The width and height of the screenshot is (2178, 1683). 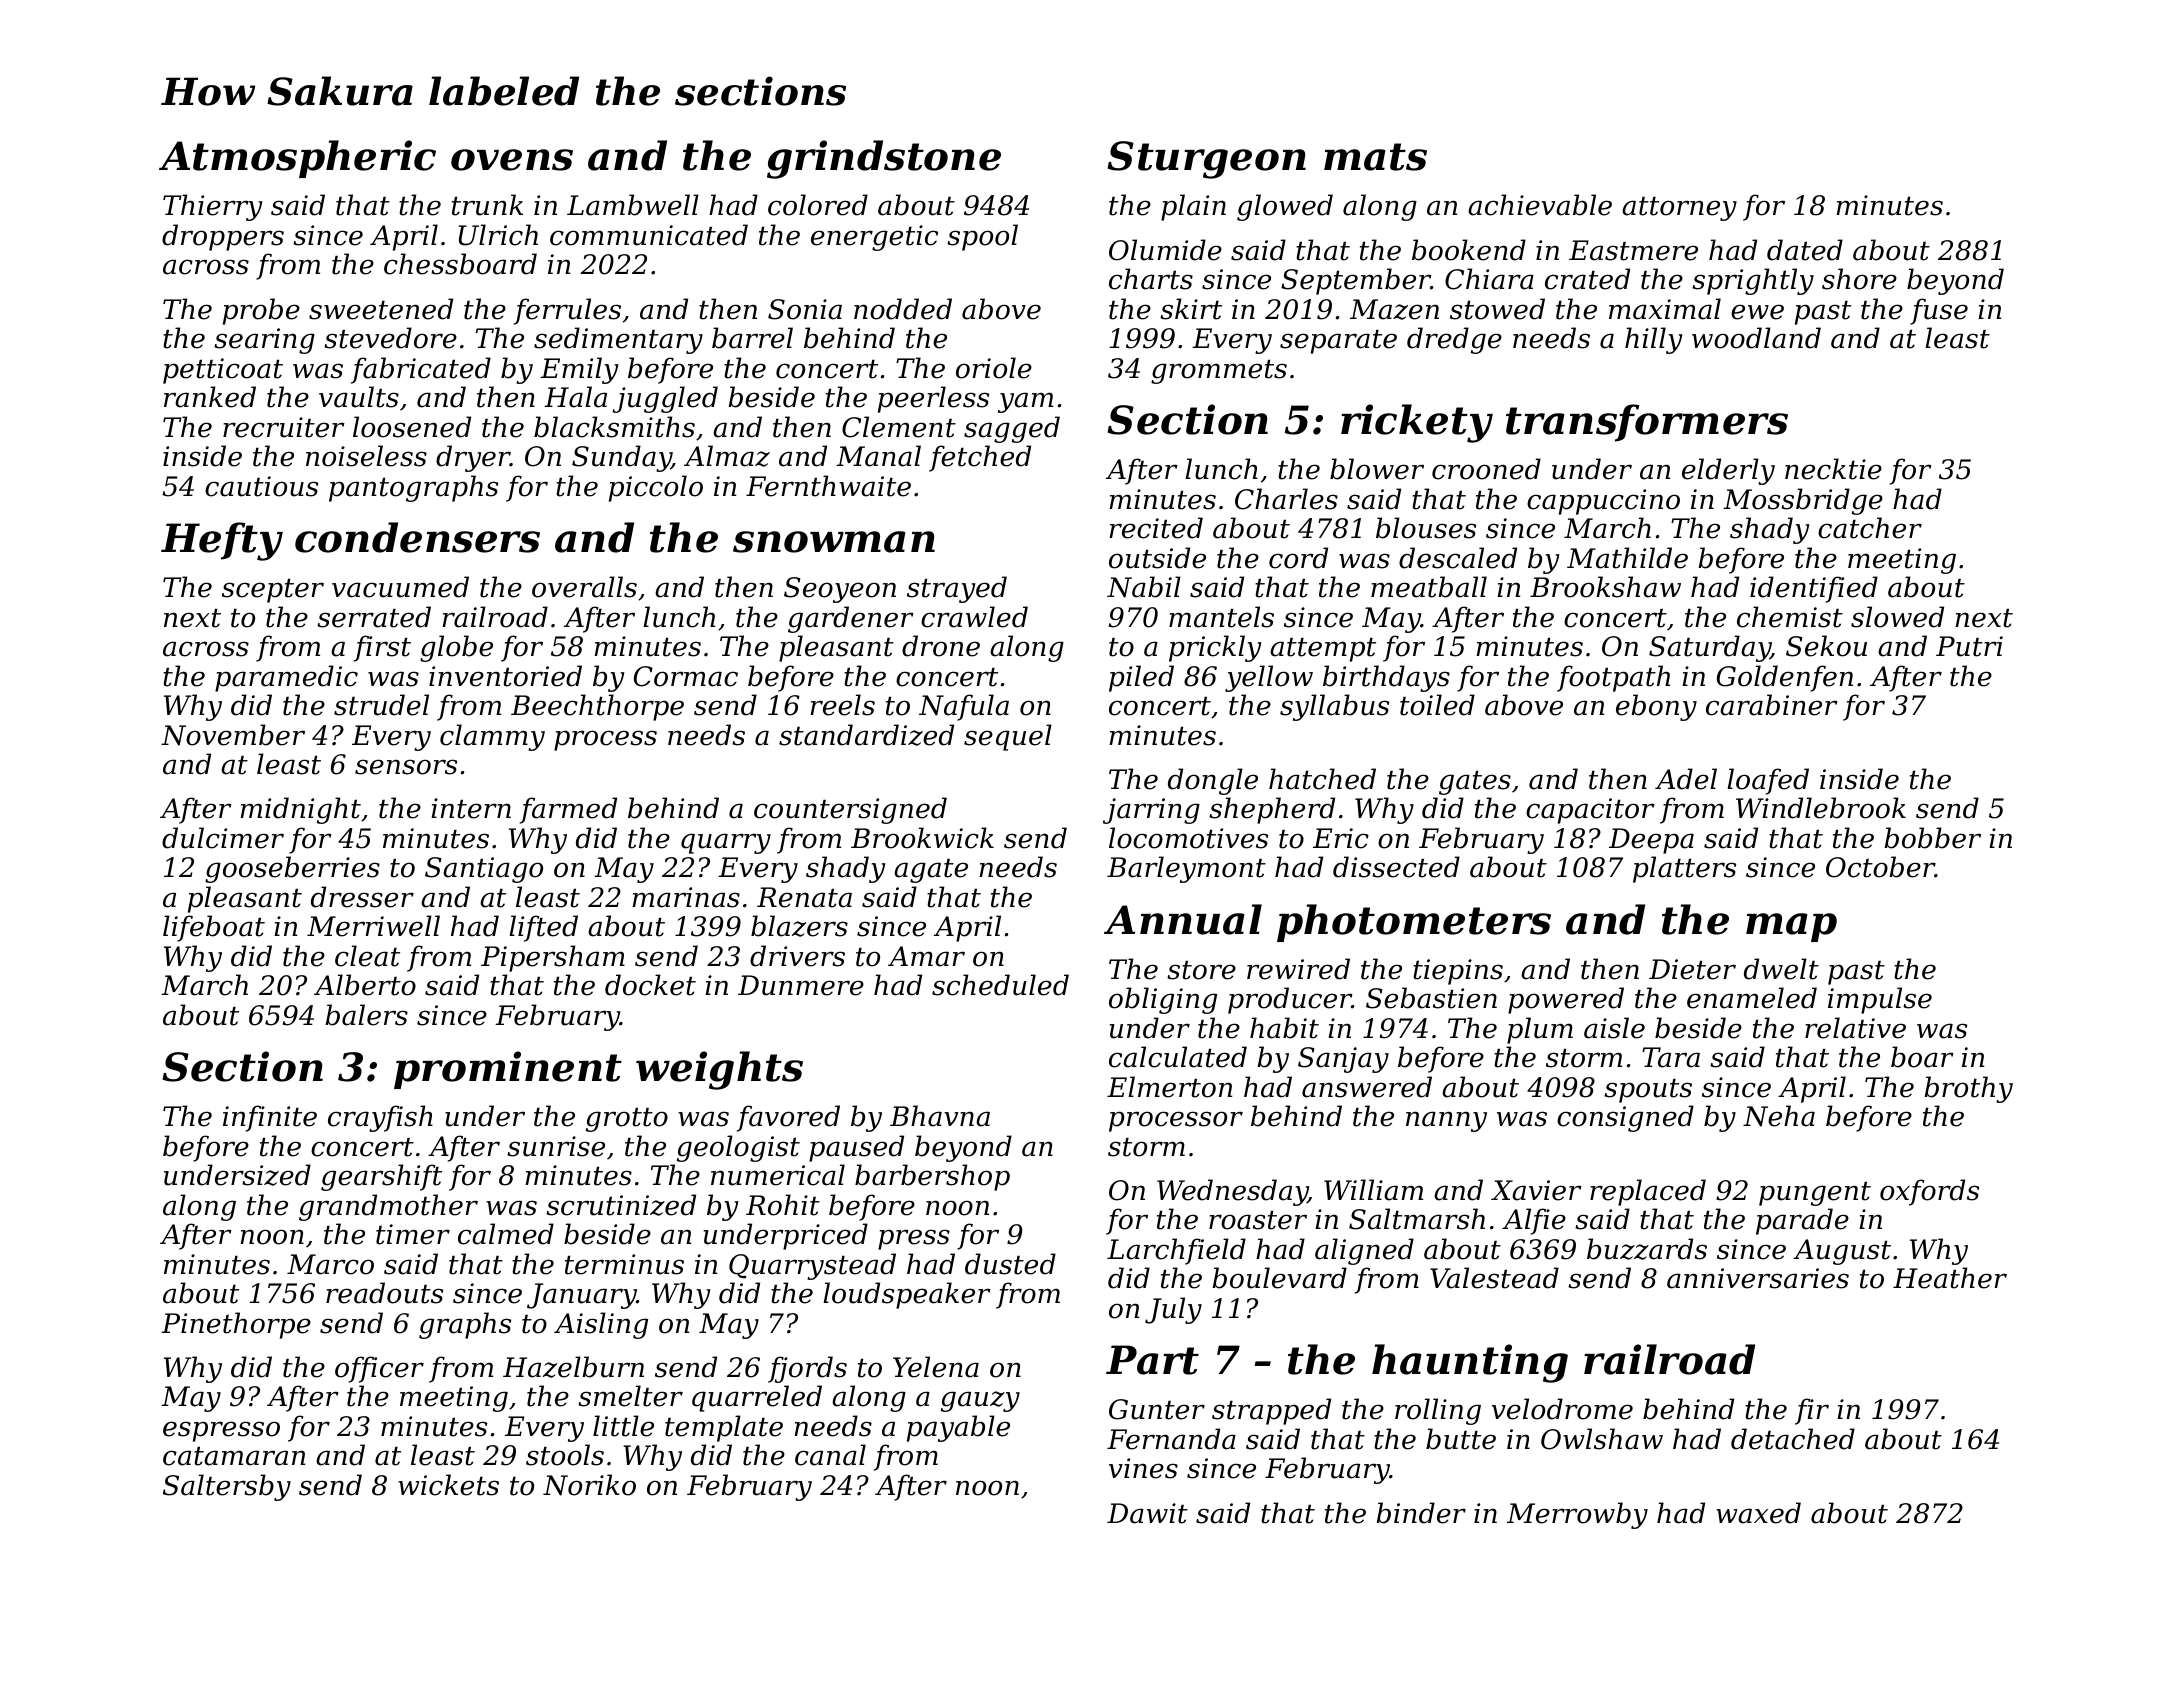 I want to click on Santiago, so click(x=484, y=870).
